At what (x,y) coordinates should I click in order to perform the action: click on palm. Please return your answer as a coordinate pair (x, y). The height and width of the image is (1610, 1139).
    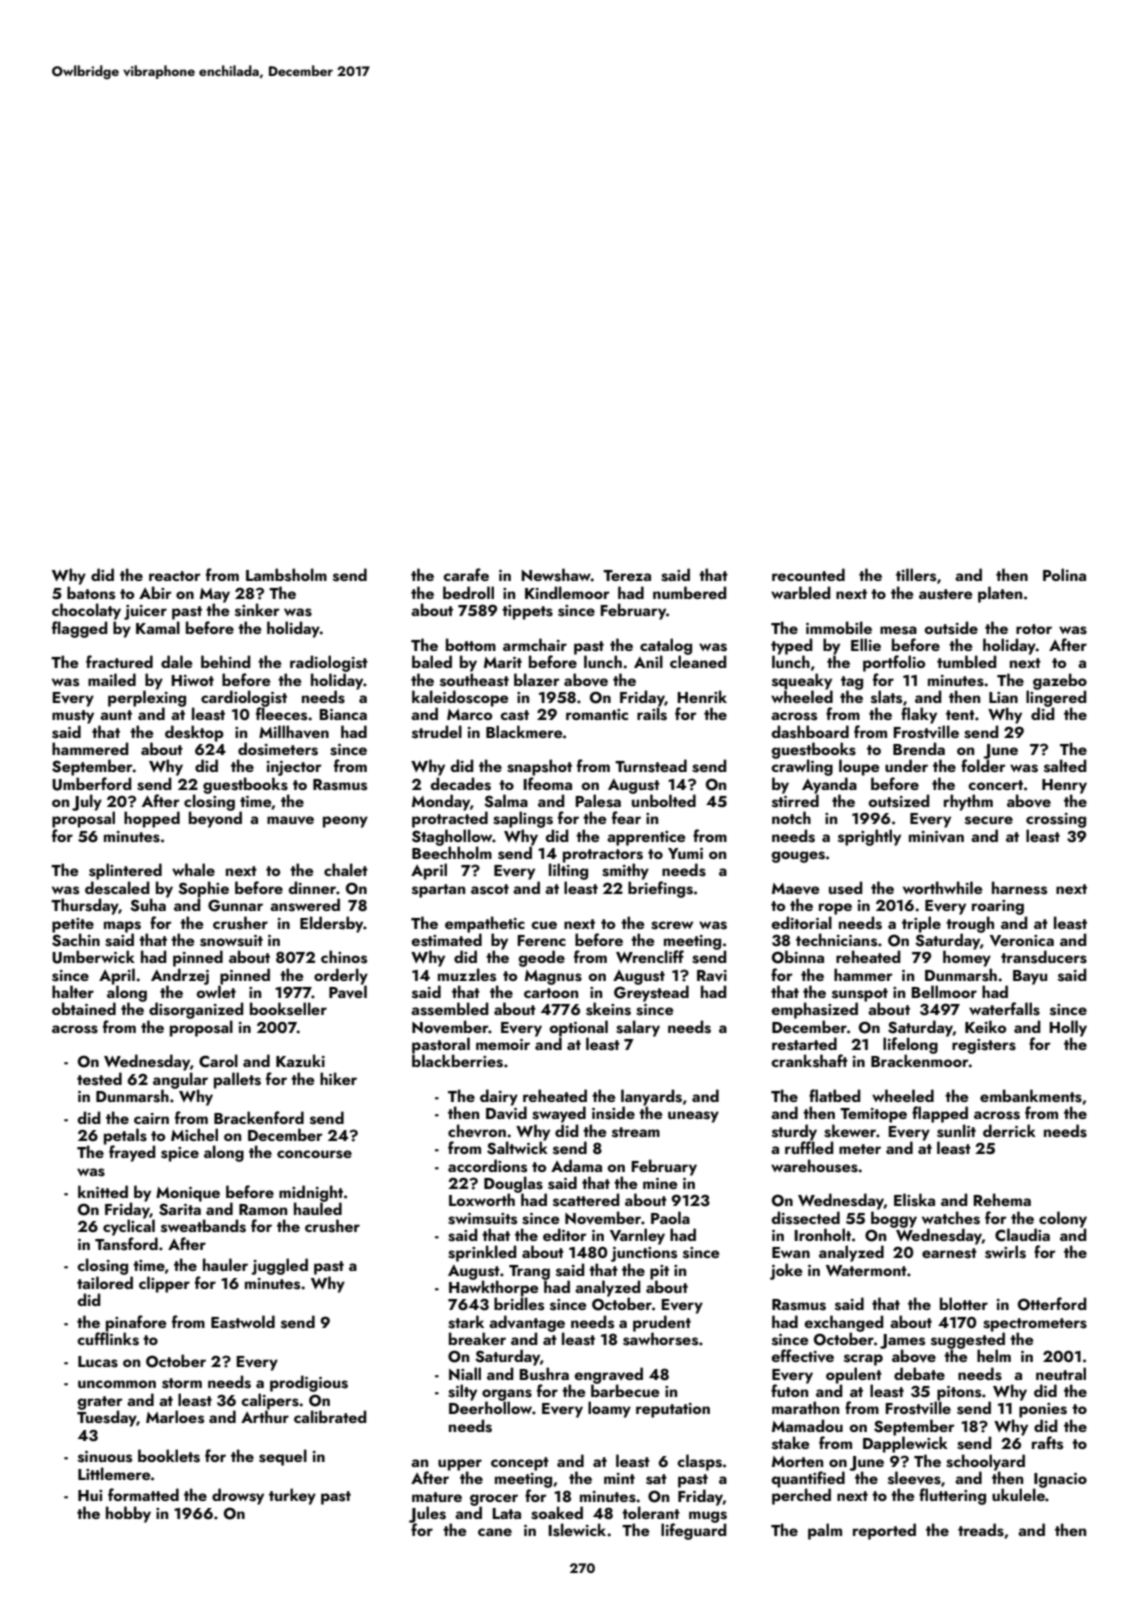
    Looking at the image, I should click on (825, 1531).
